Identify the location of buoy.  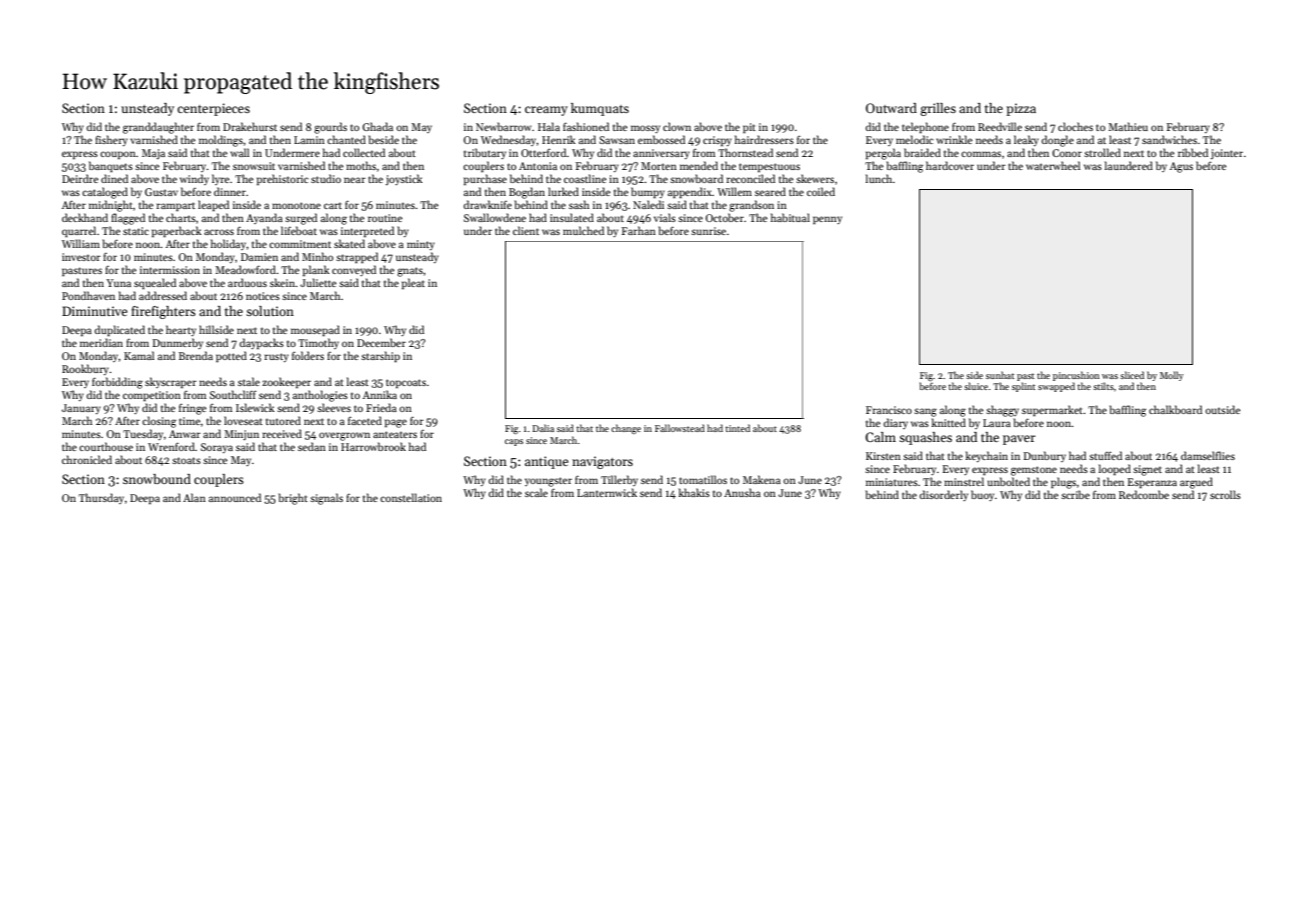
(982, 495).
